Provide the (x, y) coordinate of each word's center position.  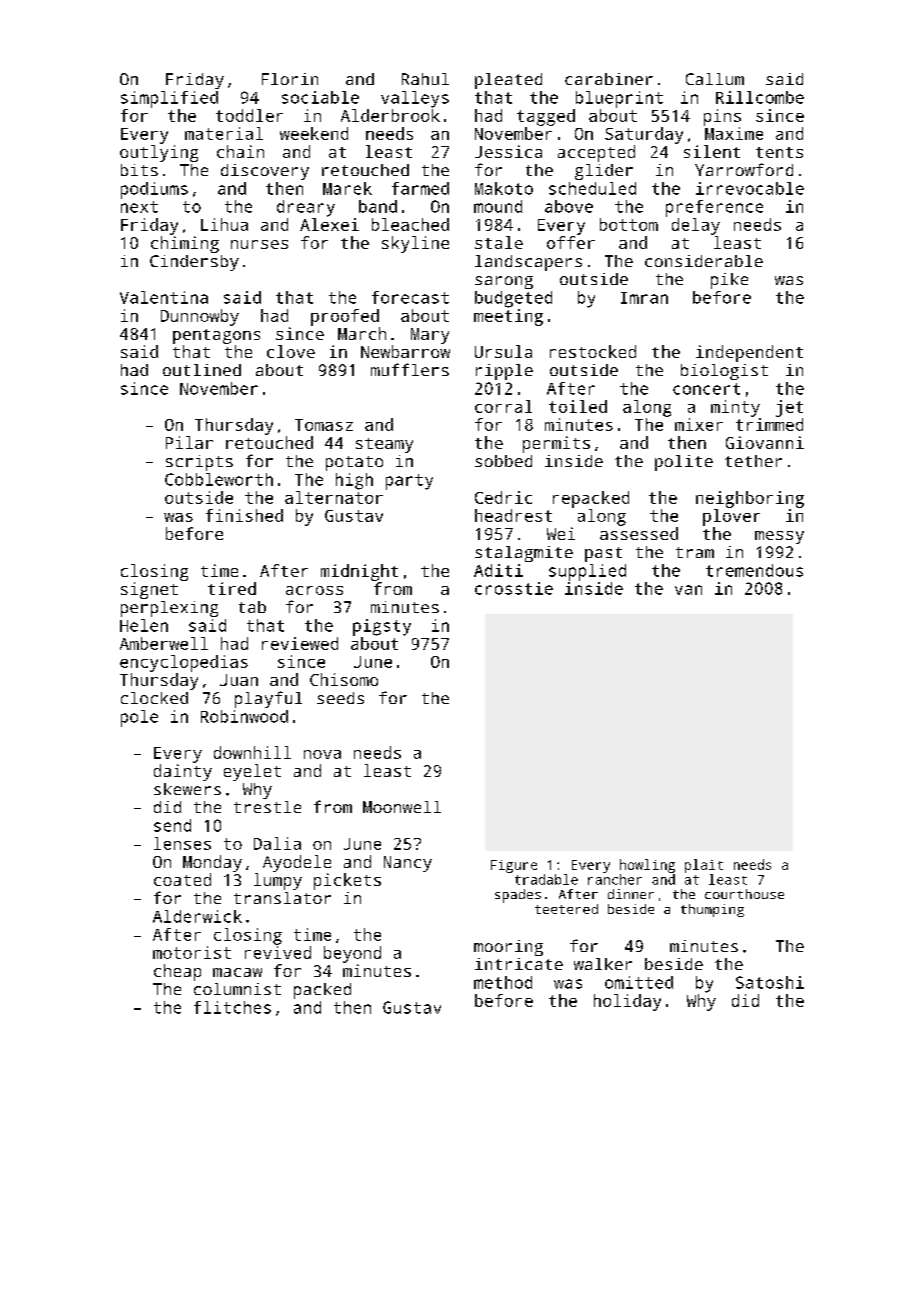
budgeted (513, 299)
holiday (627, 1002)
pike (729, 281)
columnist (237, 989)
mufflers (410, 369)
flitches (232, 1007)
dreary (306, 208)
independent (749, 353)
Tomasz (324, 425)
